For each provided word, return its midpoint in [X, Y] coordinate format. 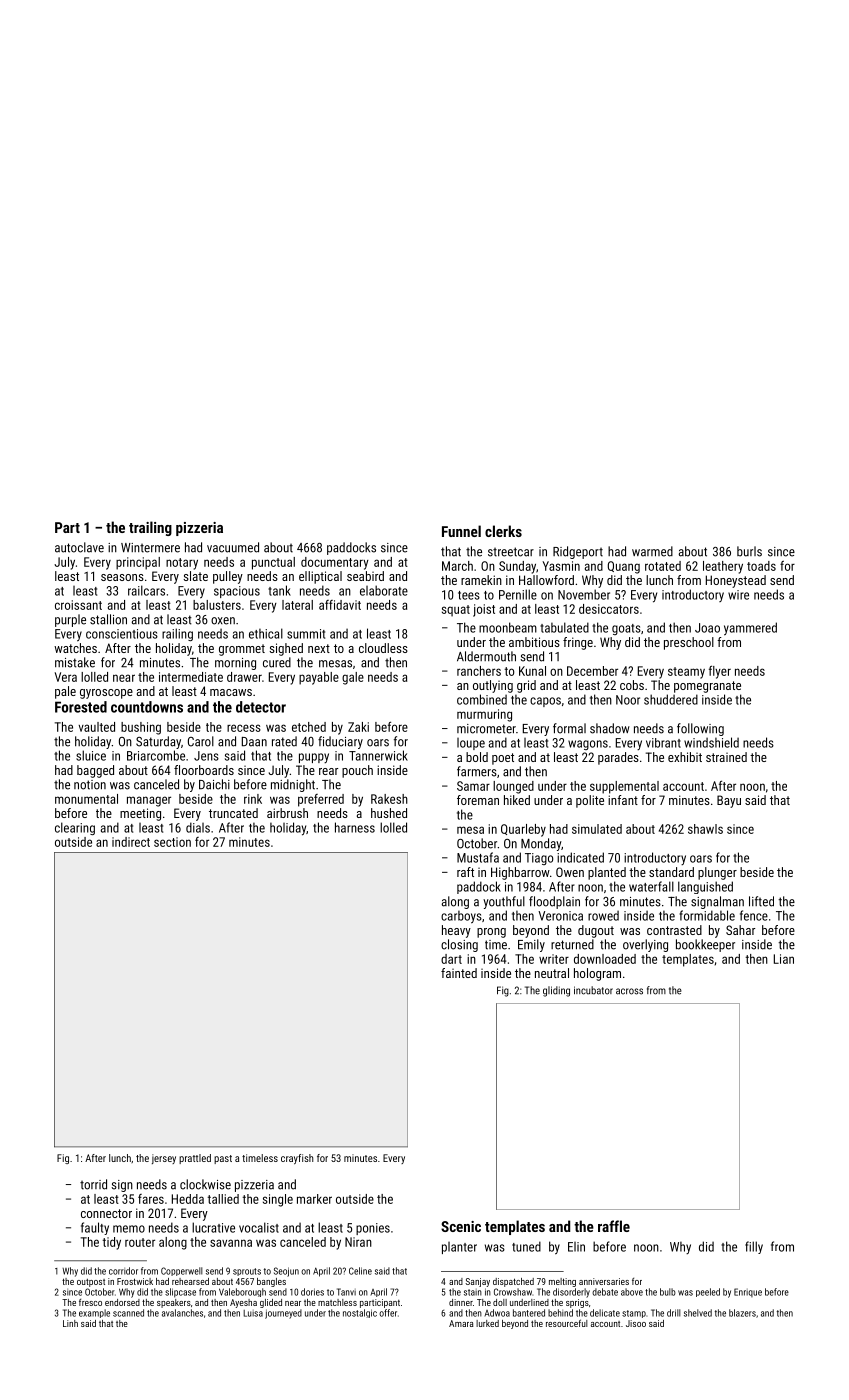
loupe [471, 744]
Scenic [461, 1226]
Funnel [461, 531]
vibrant [663, 743]
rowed [603, 915]
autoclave [79, 547]
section [172, 842]
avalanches [182, 1313]
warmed [652, 551]
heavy [456, 931]
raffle [614, 1226]
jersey [164, 1159]
